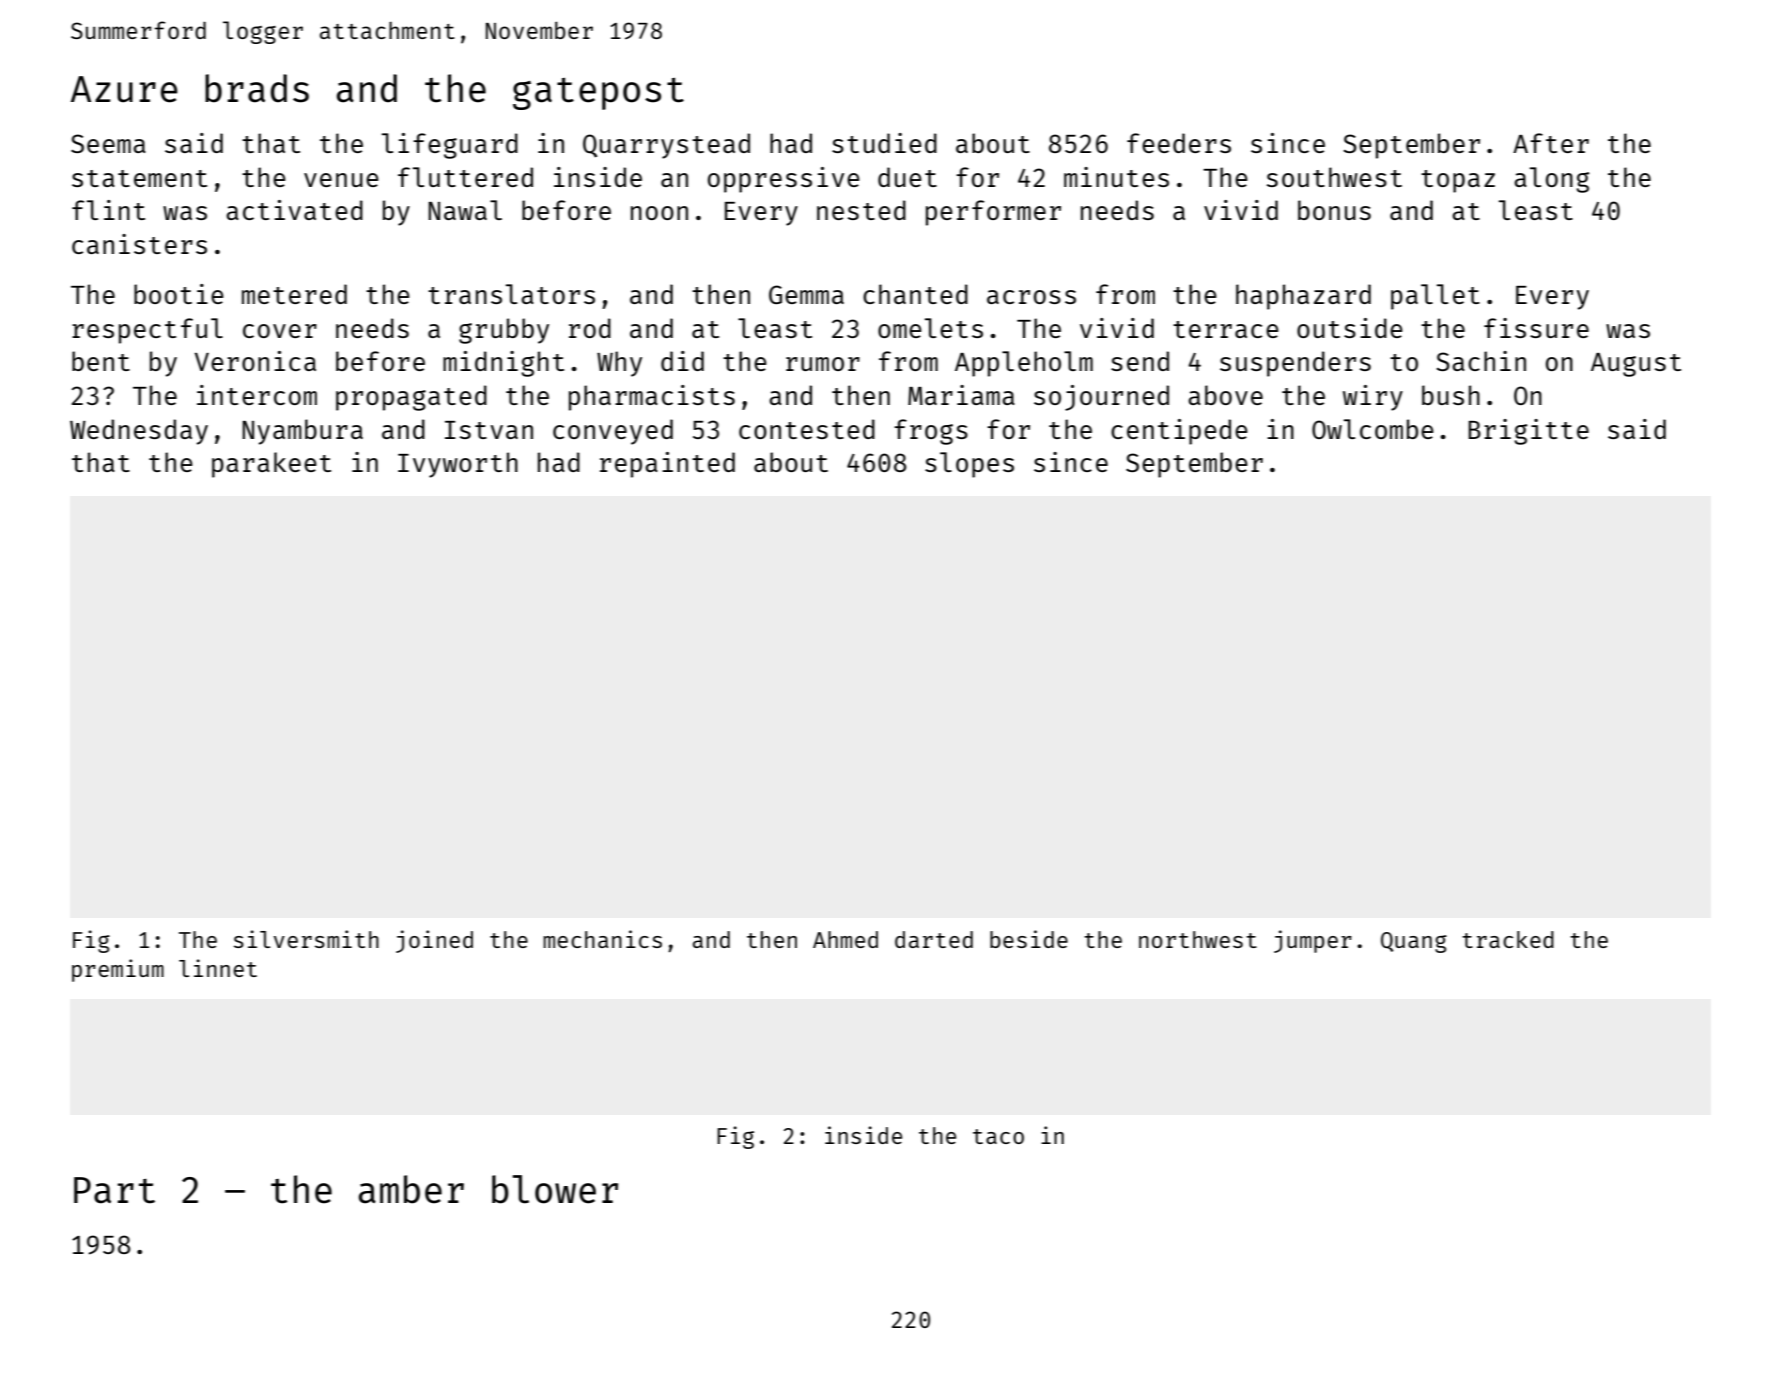  I want to click on taco, so click(998, 1136).
